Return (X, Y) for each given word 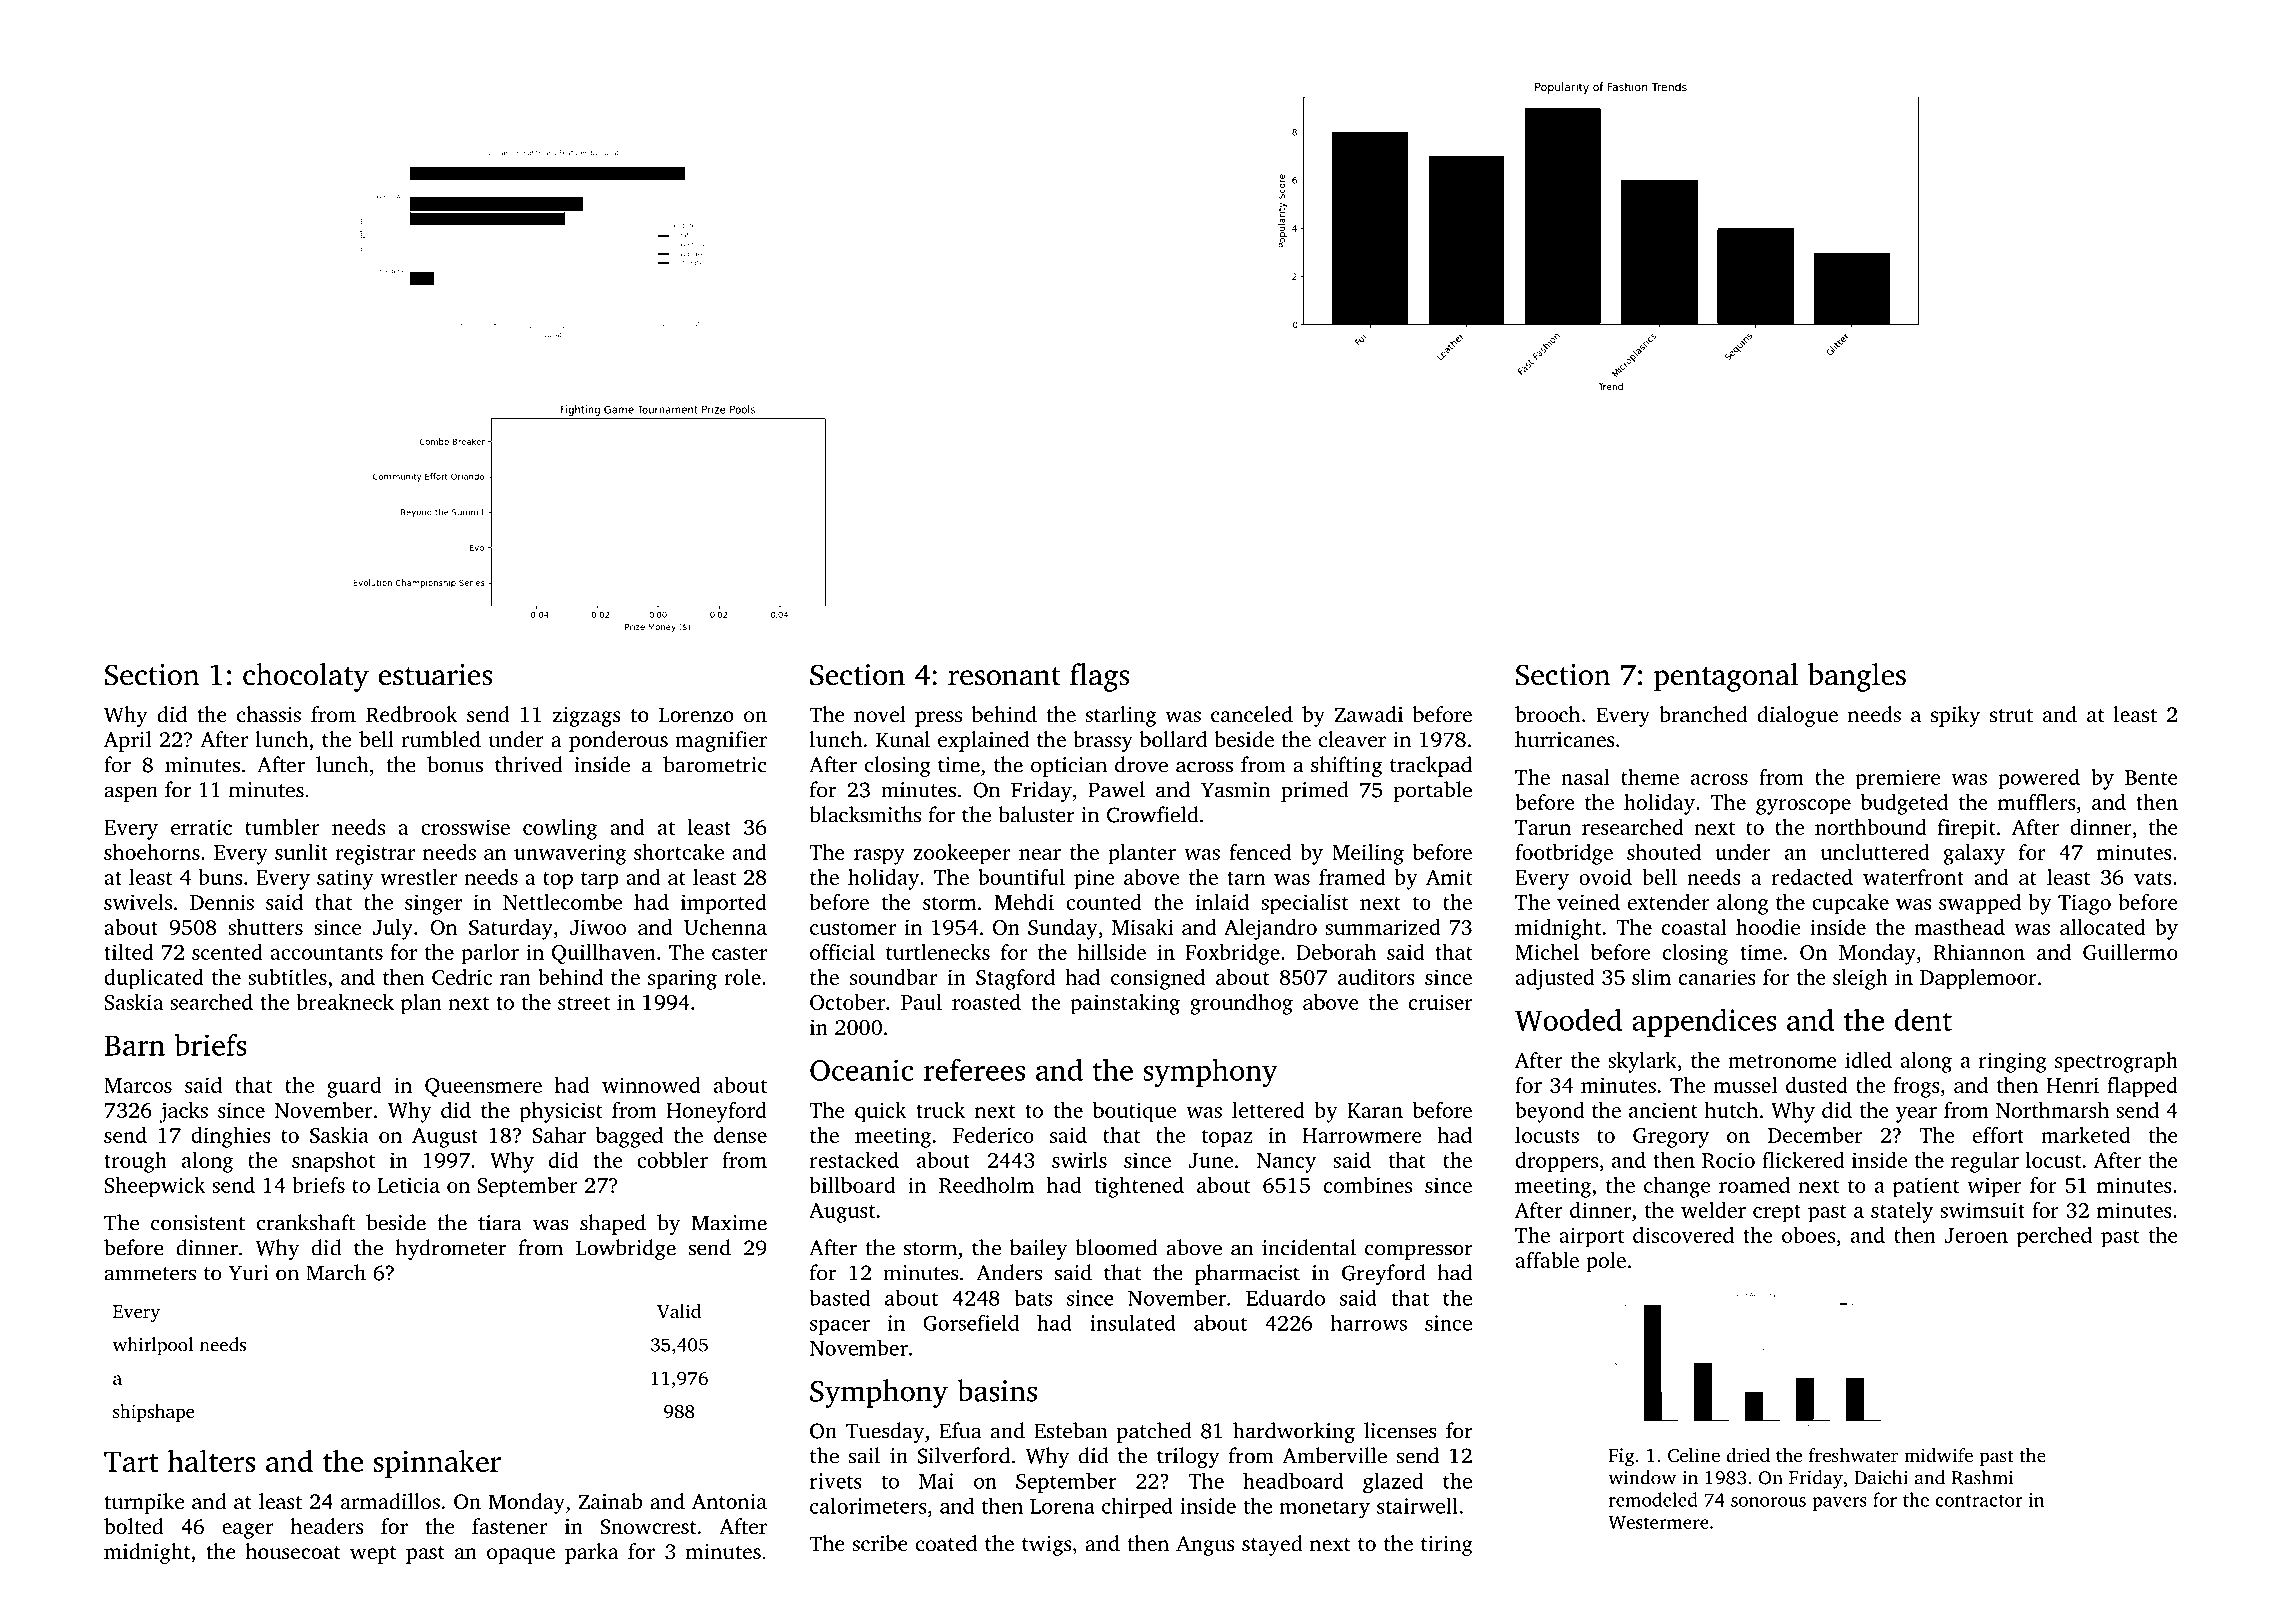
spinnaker (437, 1464)
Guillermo (2130, 952)
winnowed (651, 1085)
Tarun (1543, 827)
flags (1100, 677)
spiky (1955, 716)
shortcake (679, 852)
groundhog (1241, 1004)
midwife (1938, 1455)
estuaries (436, 675)
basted (839, 1297)
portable (1432, 791)
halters (211, 1461)
